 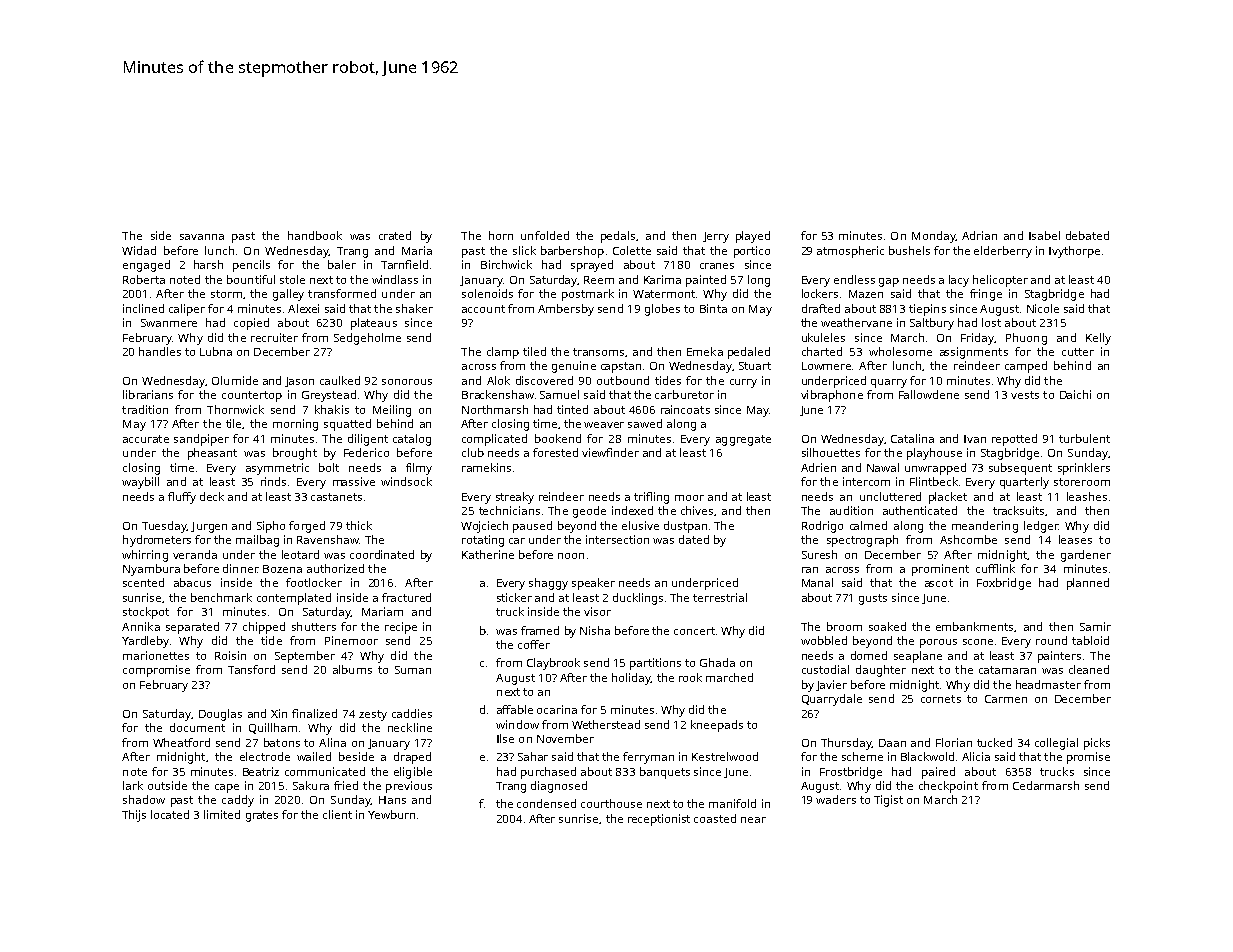 What do you see at coordinates (822, 527) in the screenshot?
I see `Rodrigo` at bounding box center [822, 527].
